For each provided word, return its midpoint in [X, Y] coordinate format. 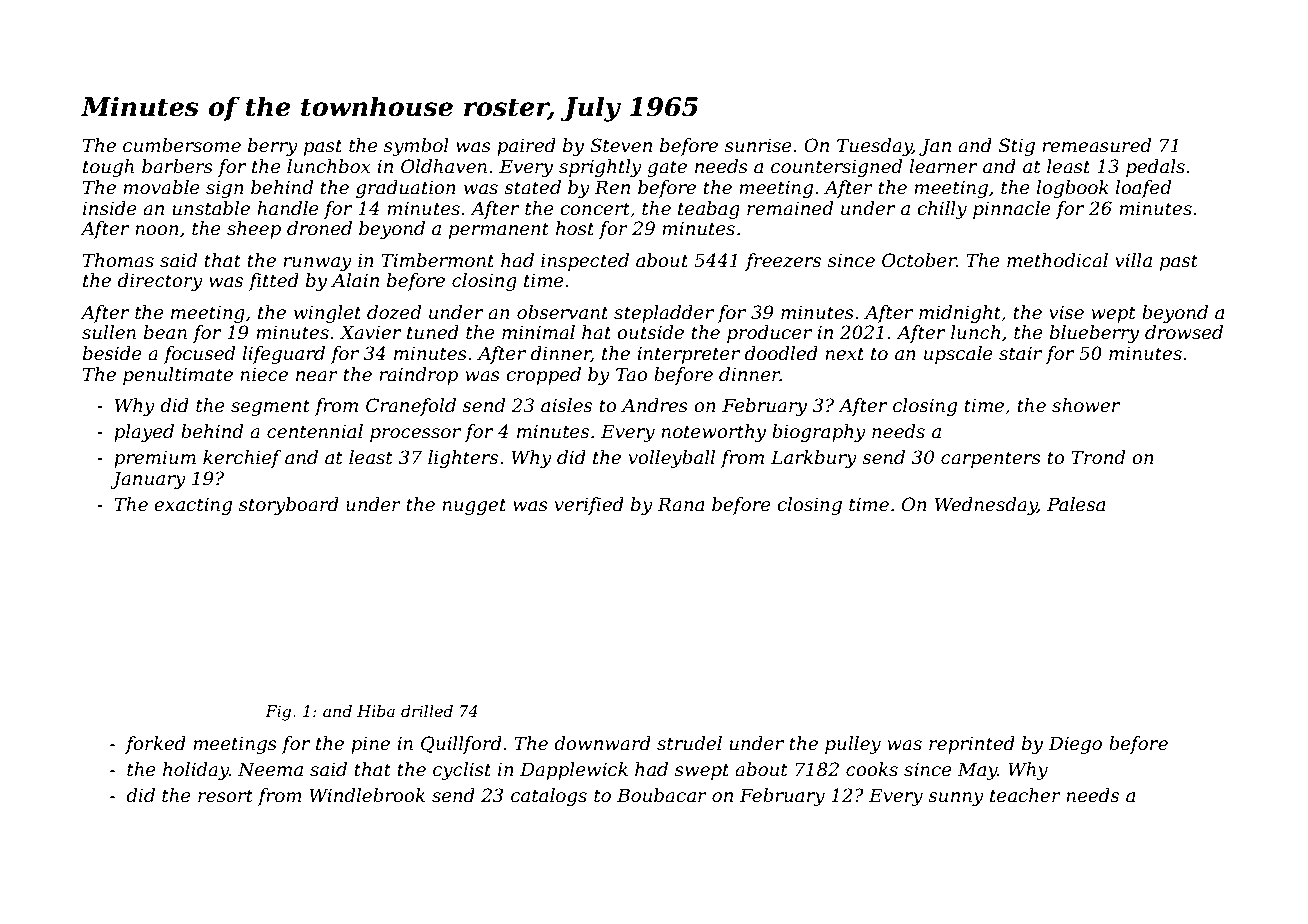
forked [155, 745]
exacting [193, 506]
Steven [621, 145]
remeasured [1096, 145]
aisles [566, 405]
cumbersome [182, 145]
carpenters [991, 459]
